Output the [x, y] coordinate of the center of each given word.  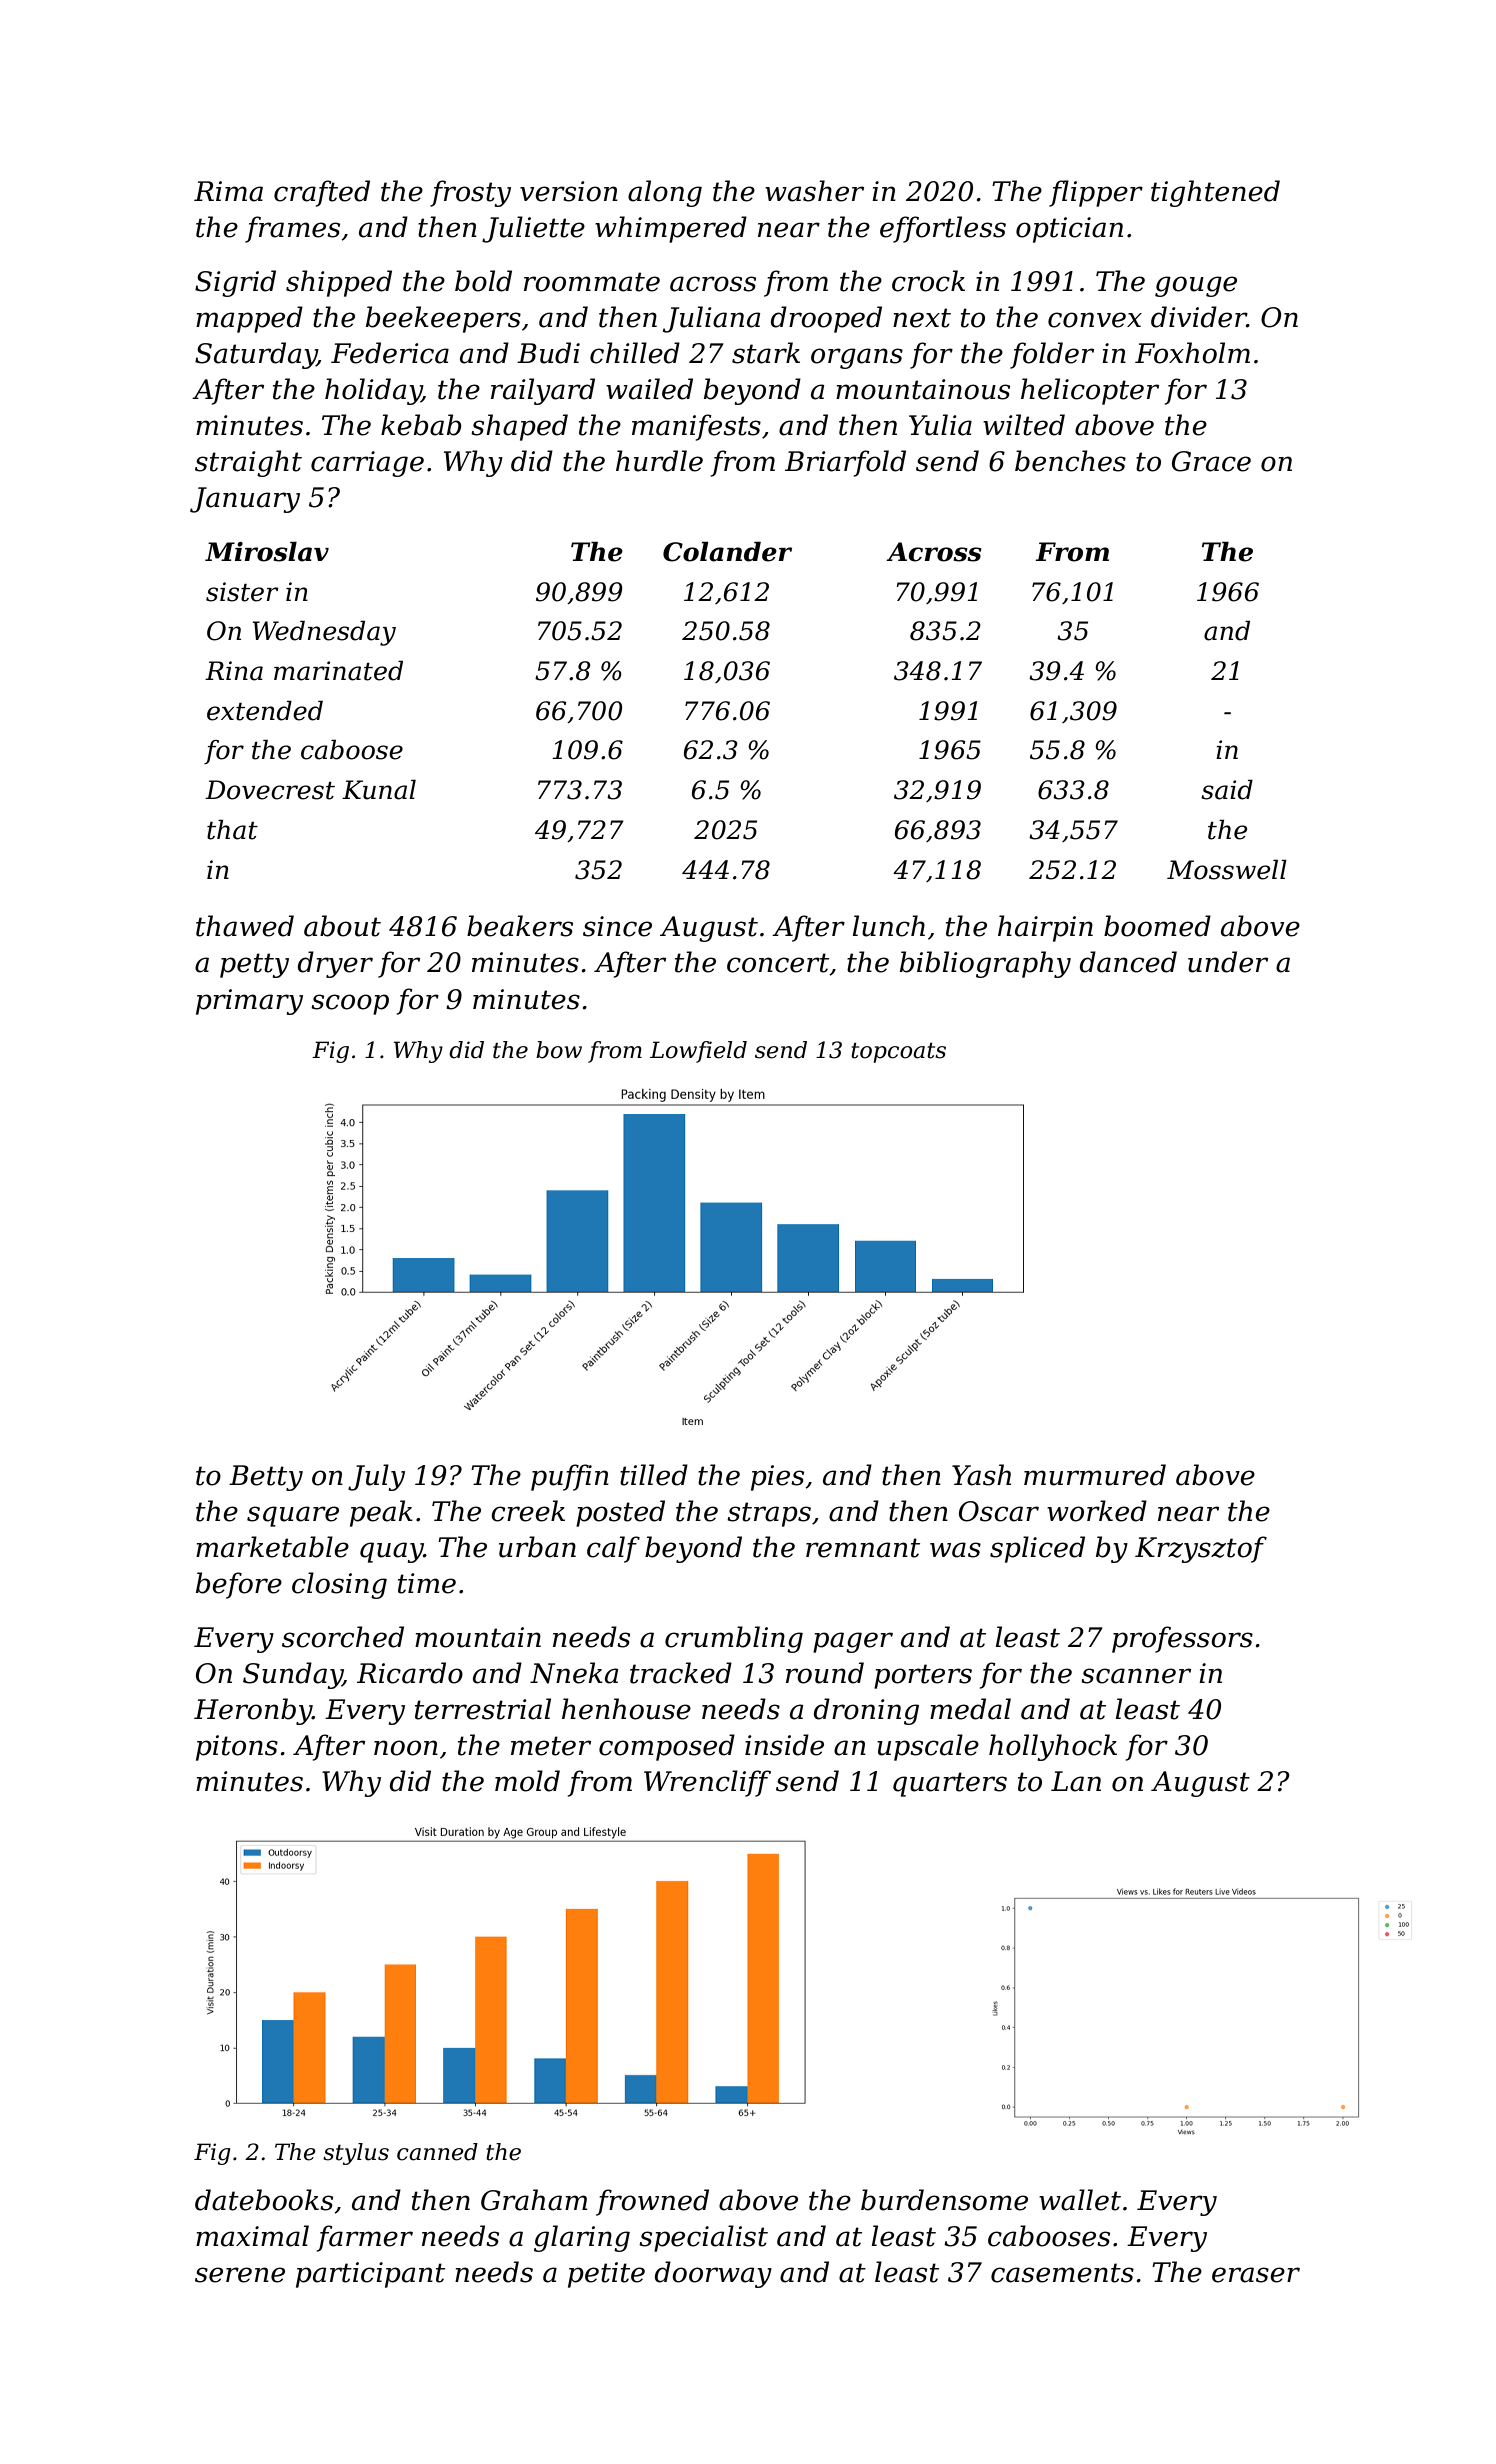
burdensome [944, 2200]
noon [406, 1748]
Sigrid [235, 283]
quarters [950, 1784]
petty [254, 965]
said [1227, 790]
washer [814, 191]
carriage [367, 464]
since [617, 926]
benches [1070, 461]
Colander [727, 552]
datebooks [264, 2200]
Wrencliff [707, 1783]
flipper [1096, 193]
